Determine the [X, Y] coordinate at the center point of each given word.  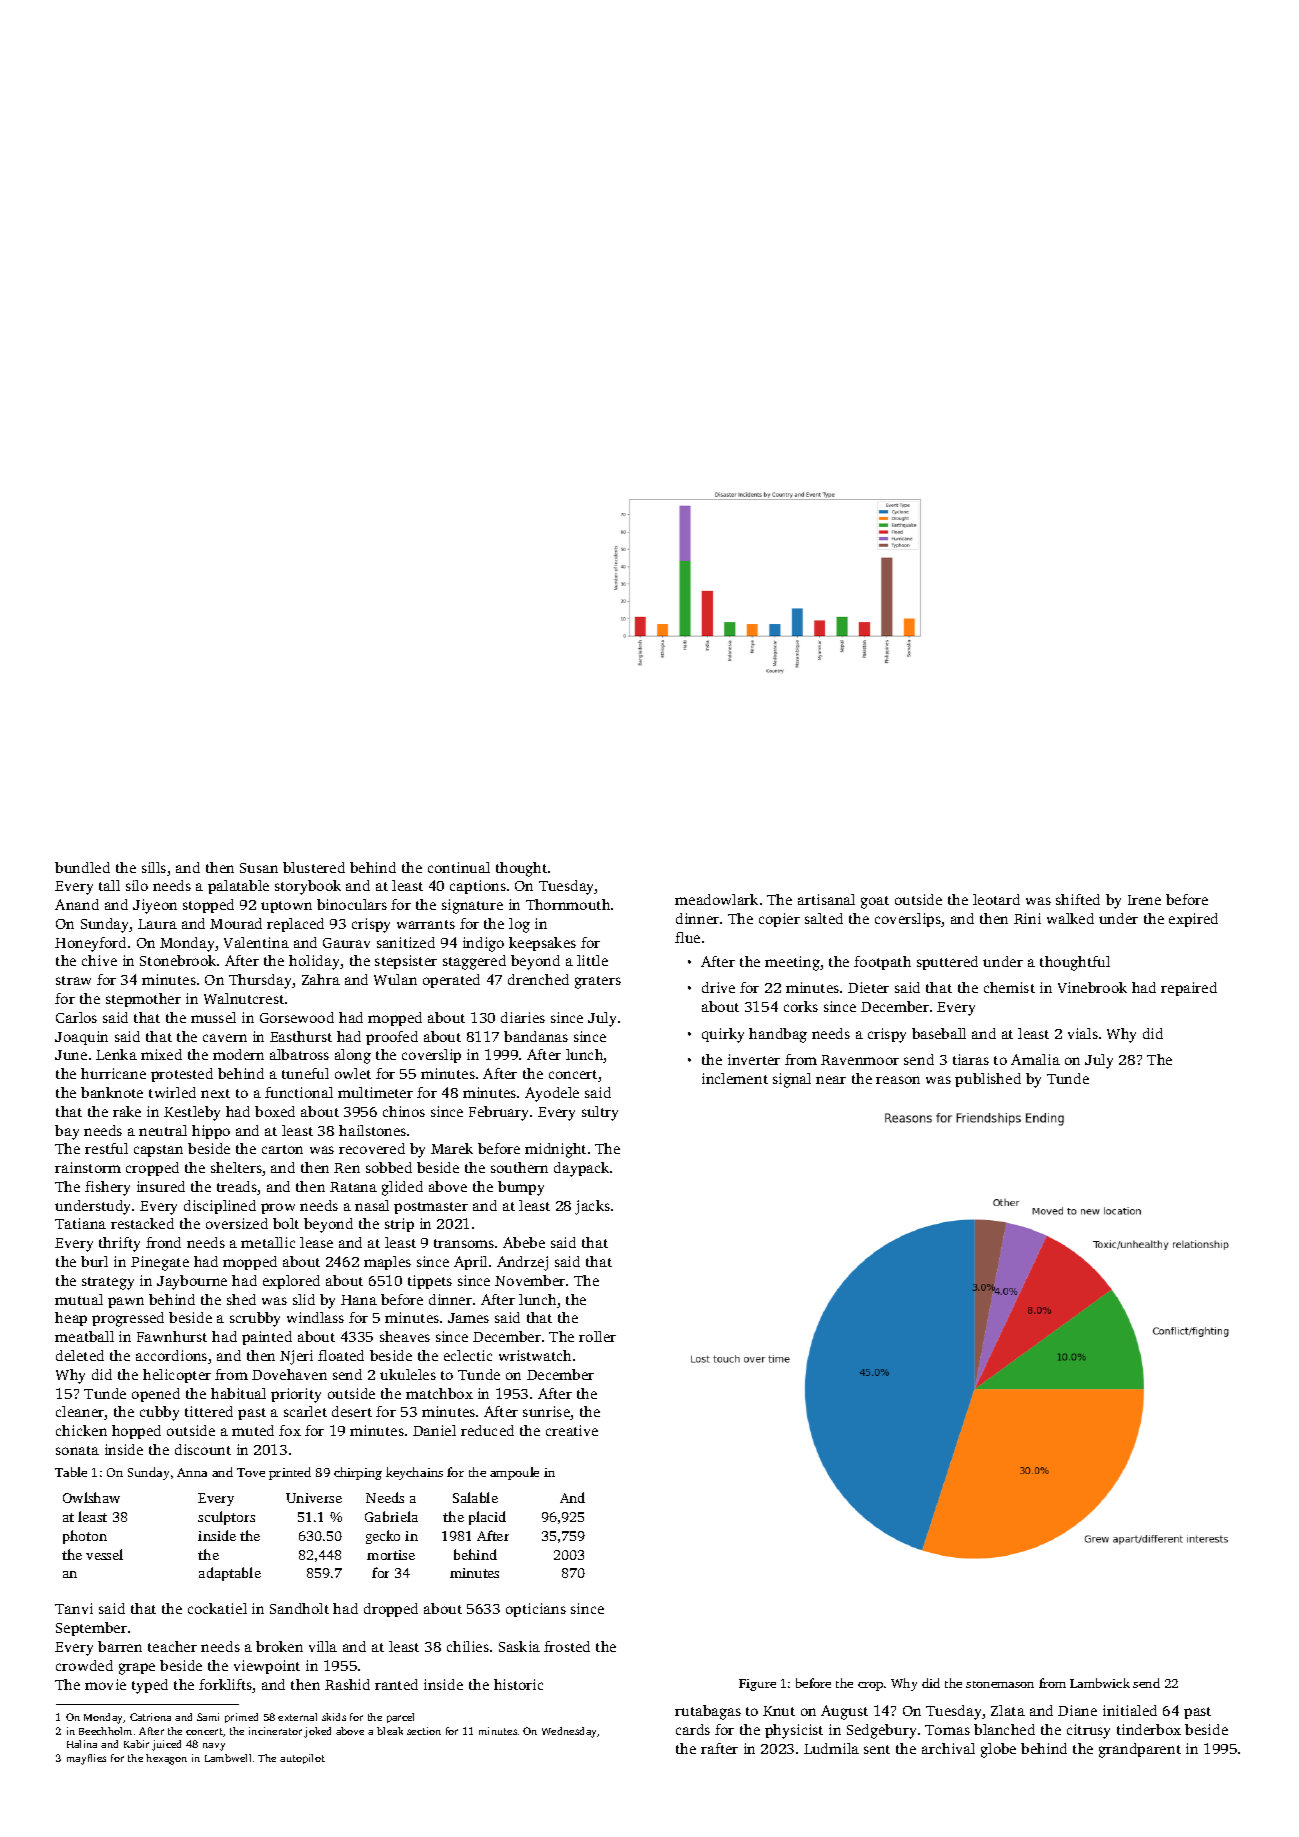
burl [94, 1261]
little [592, 960]
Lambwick [1100, 1683]
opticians [536, 1610]
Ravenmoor [860, 1060]
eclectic [468, 1355]
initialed [1130, 1710]
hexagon [166, 1759]
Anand [77, 904]
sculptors [226, 1518]
